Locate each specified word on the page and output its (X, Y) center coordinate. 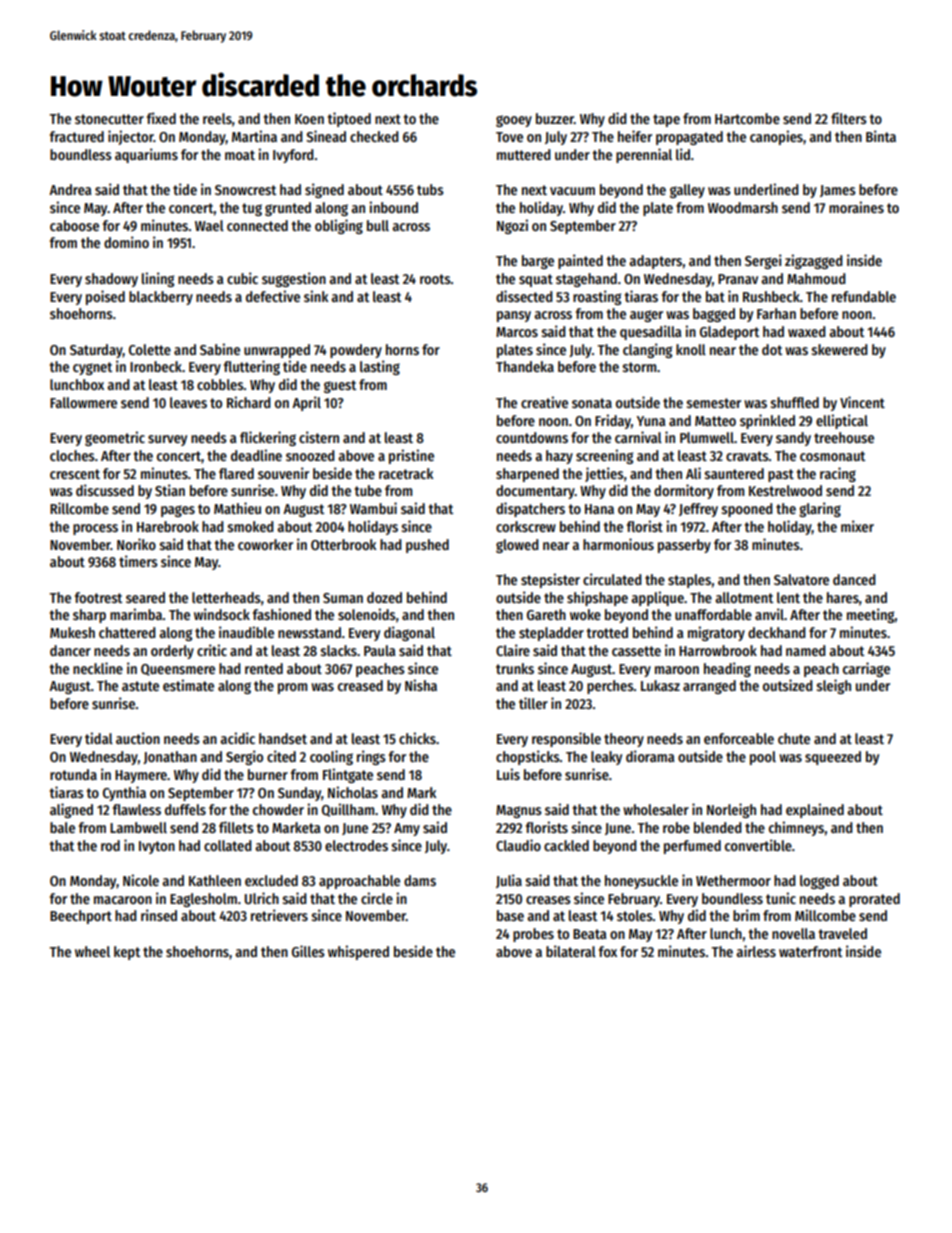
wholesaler (656, 809)
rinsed (159, 915)
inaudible (246, 632)
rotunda (73, 774)
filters (849, 118)
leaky (606, 758)
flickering (268, 438)
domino (126, 242)
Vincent (862, 402)
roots (435, 279)
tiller (533, 703)
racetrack (406, 473)
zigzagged (814, 261)
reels (217, 118)
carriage (866, 669)
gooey (514, 121)
